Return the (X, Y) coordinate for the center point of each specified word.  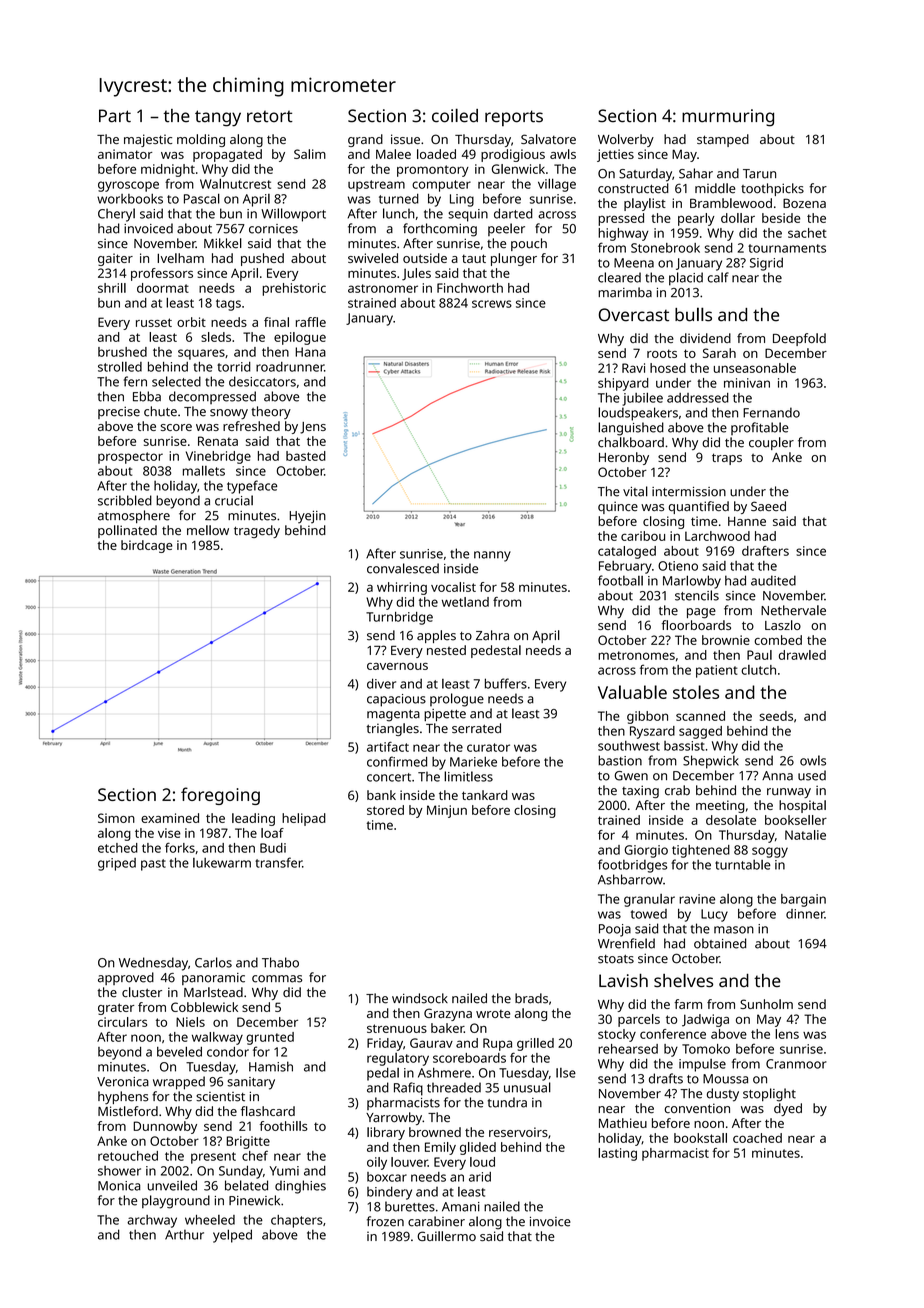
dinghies (300, 1187)
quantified (699, 507)
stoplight (769, 1095)
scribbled (125, 500)
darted (513, 213)
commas (277, 979)
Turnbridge (399, 618)
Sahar (696, 173)
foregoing (220, 796)
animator (125, 154)
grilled (535, 1044)
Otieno (678, 566)
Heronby (624, 458)
